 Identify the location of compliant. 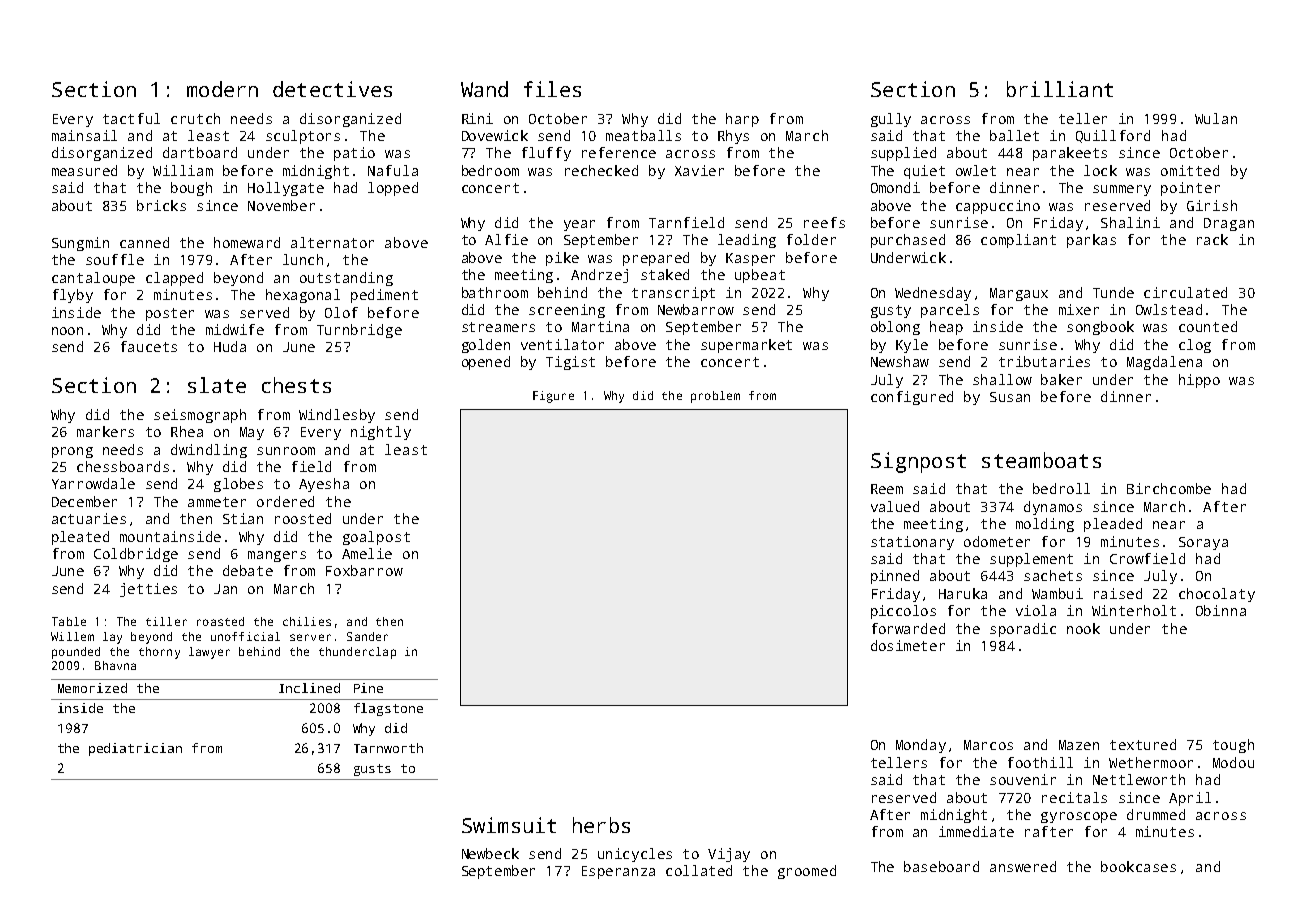
(1018, 241).
